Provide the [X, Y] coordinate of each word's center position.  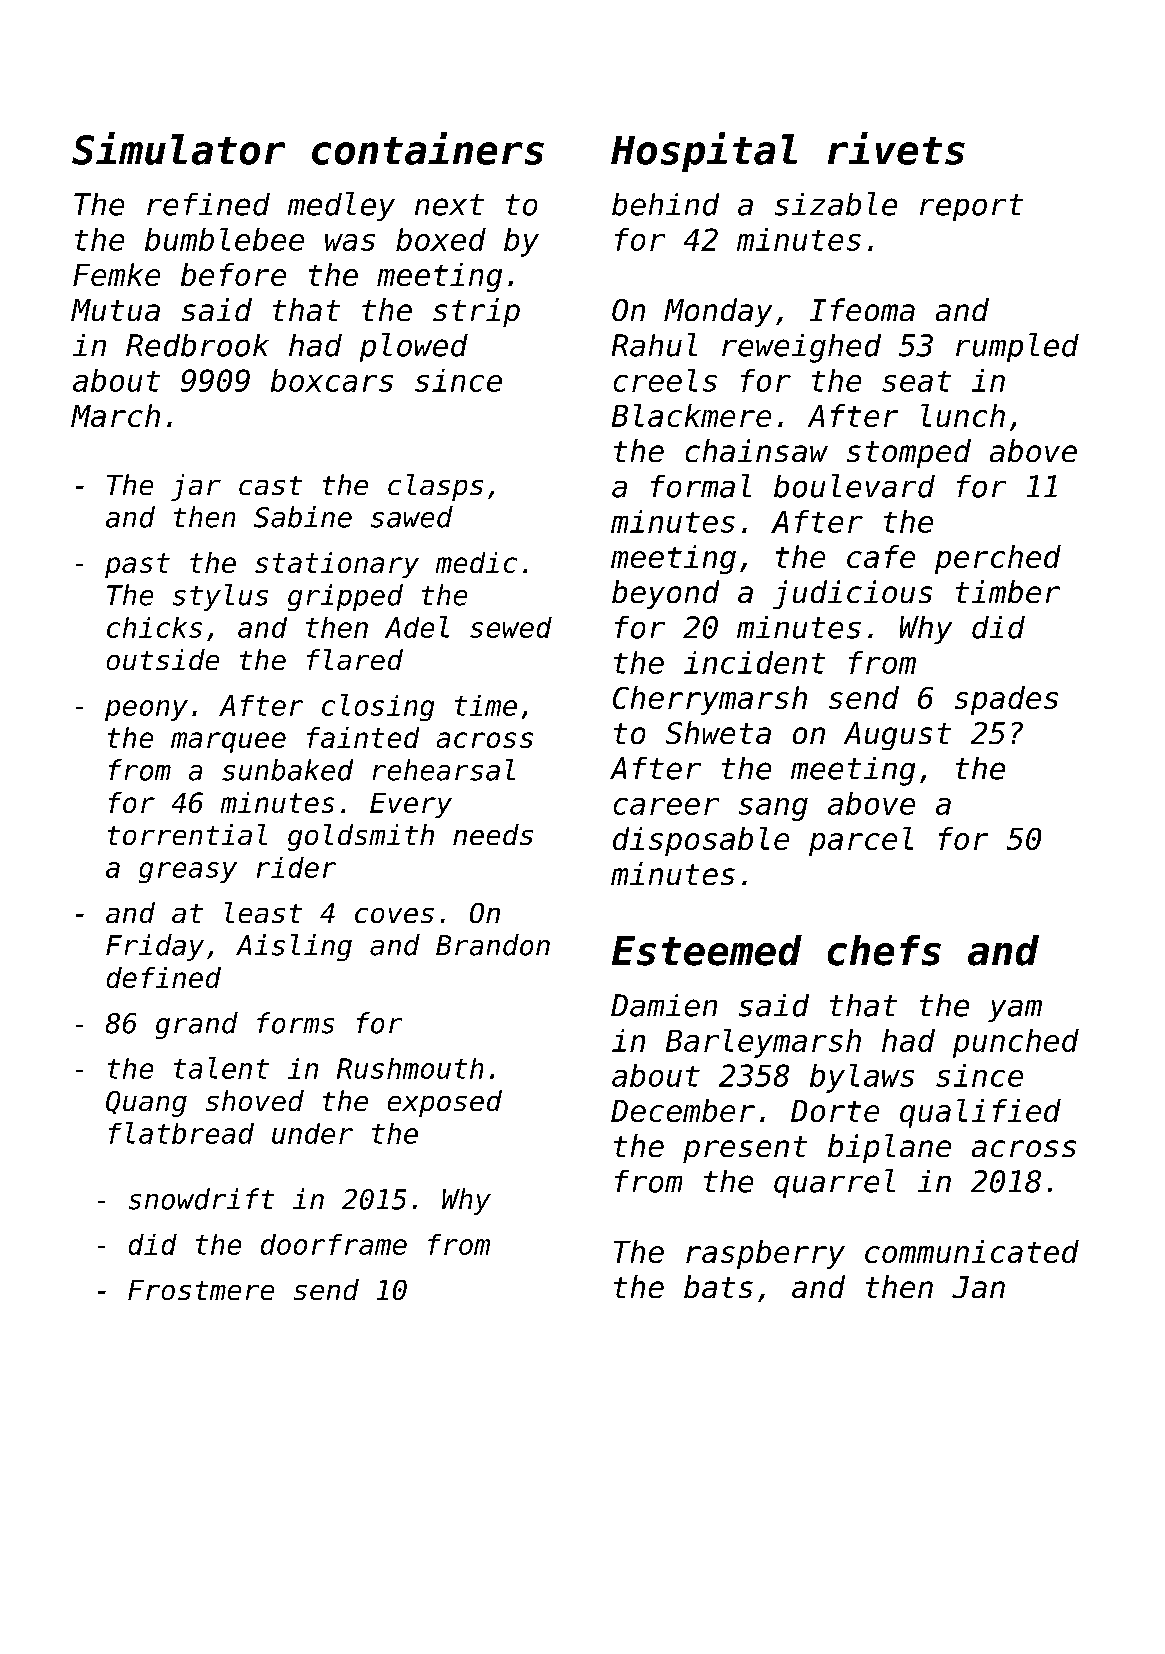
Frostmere [201, 1290]
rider [296, 867]
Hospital [704, 152]
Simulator [178, 148]
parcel [861, 841]
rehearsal [444, 770]
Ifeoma [862, 309]
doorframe [334, 1244]
